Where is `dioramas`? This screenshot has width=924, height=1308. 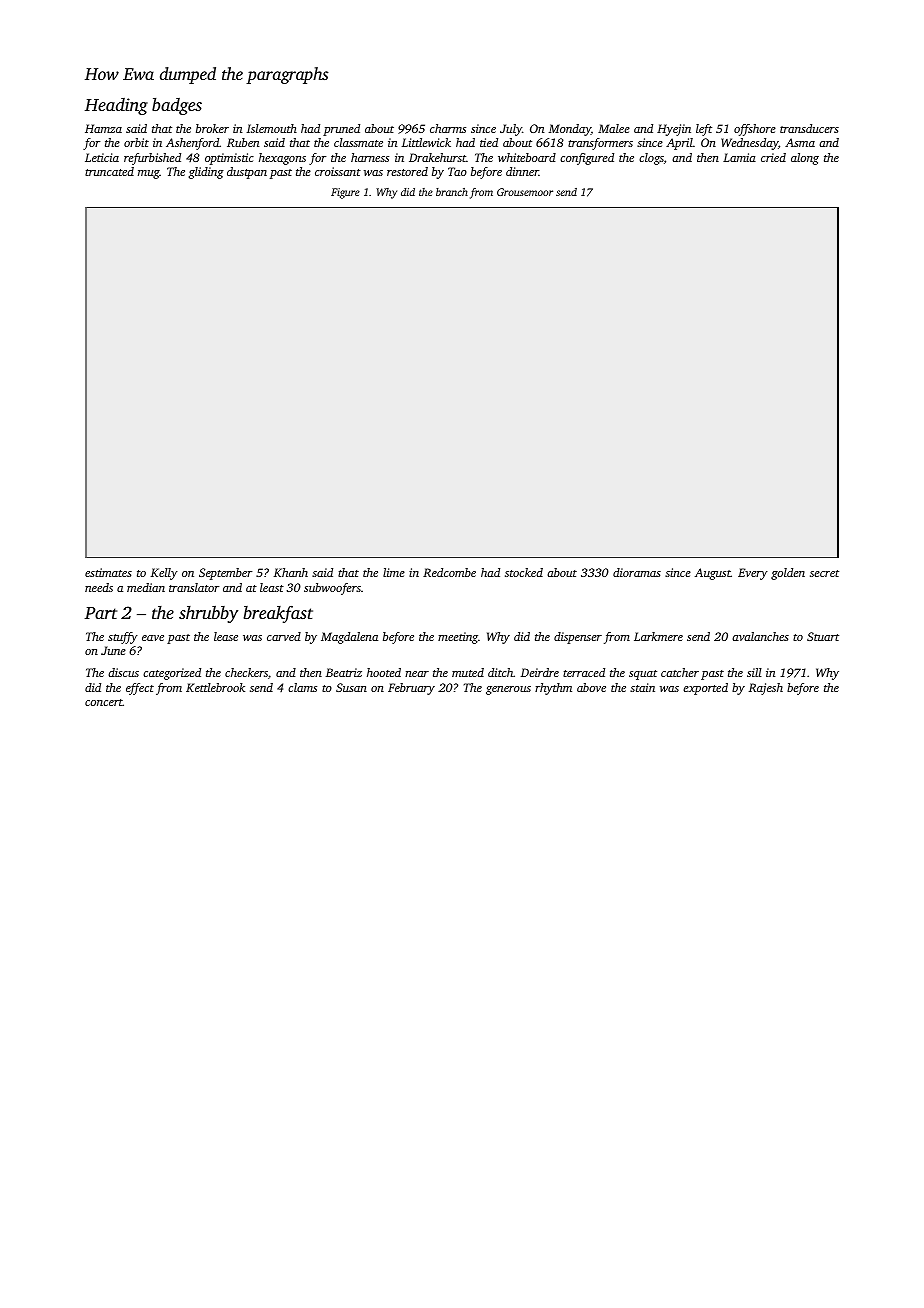
dioramas is located at coordinates (637, 572).
